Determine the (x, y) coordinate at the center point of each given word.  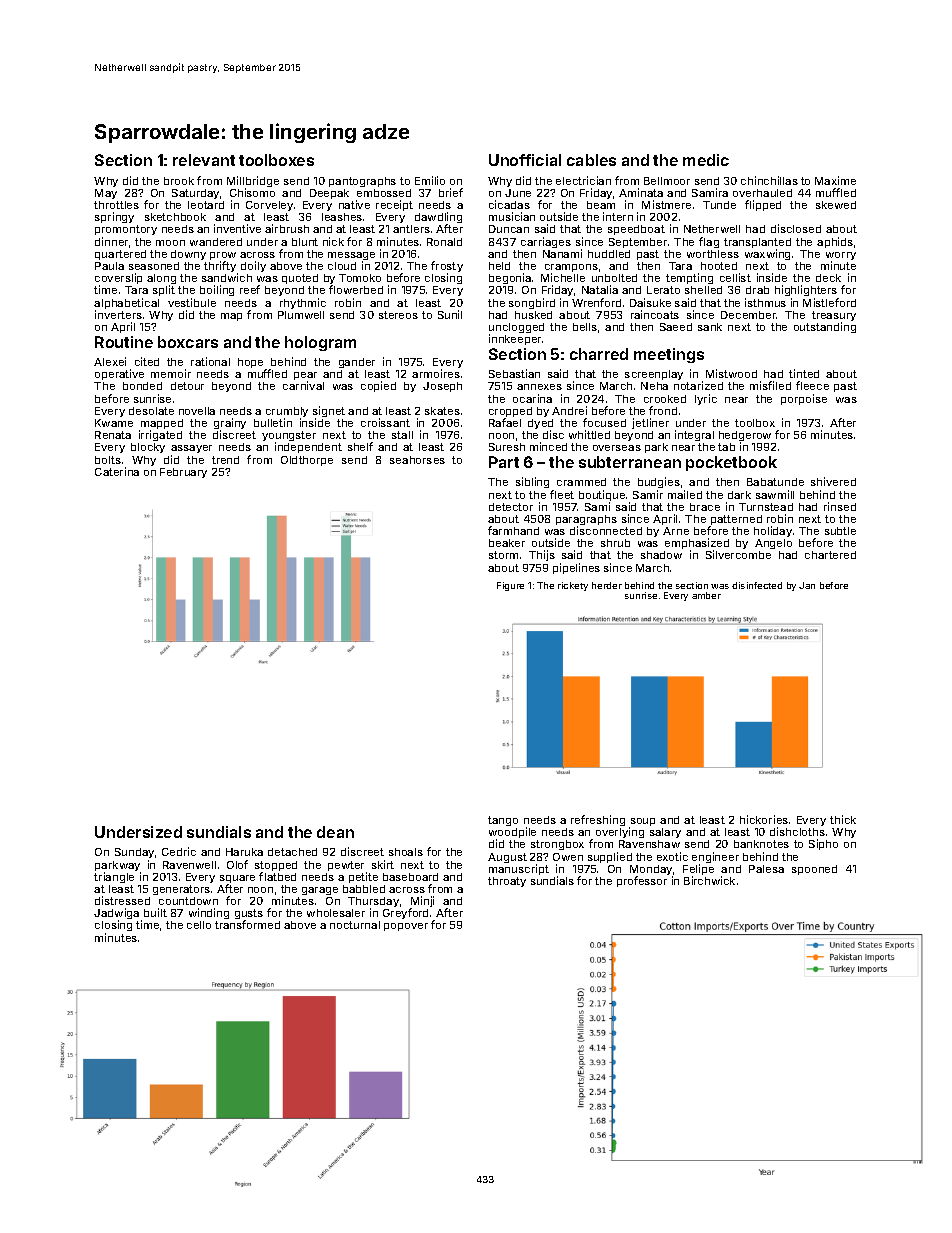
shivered (833, 481)
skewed (836, 205)
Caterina (117, 471)
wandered (216, 242)
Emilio (430, 180)
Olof (237, 864)
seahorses (417, 460)
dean (335, 832)
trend (225, 460)
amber (706, 595)
